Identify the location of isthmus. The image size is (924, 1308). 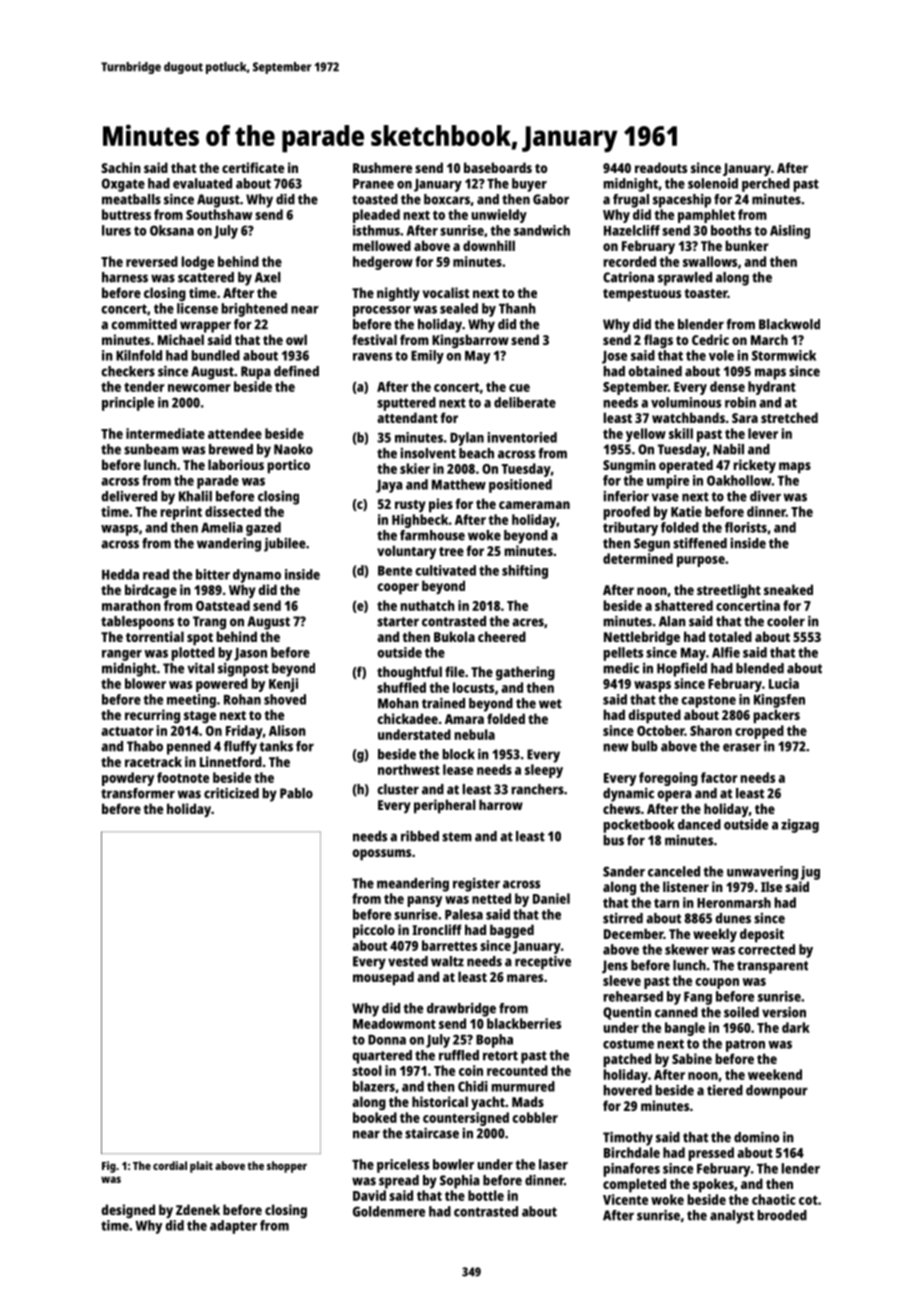
(376, 230).
